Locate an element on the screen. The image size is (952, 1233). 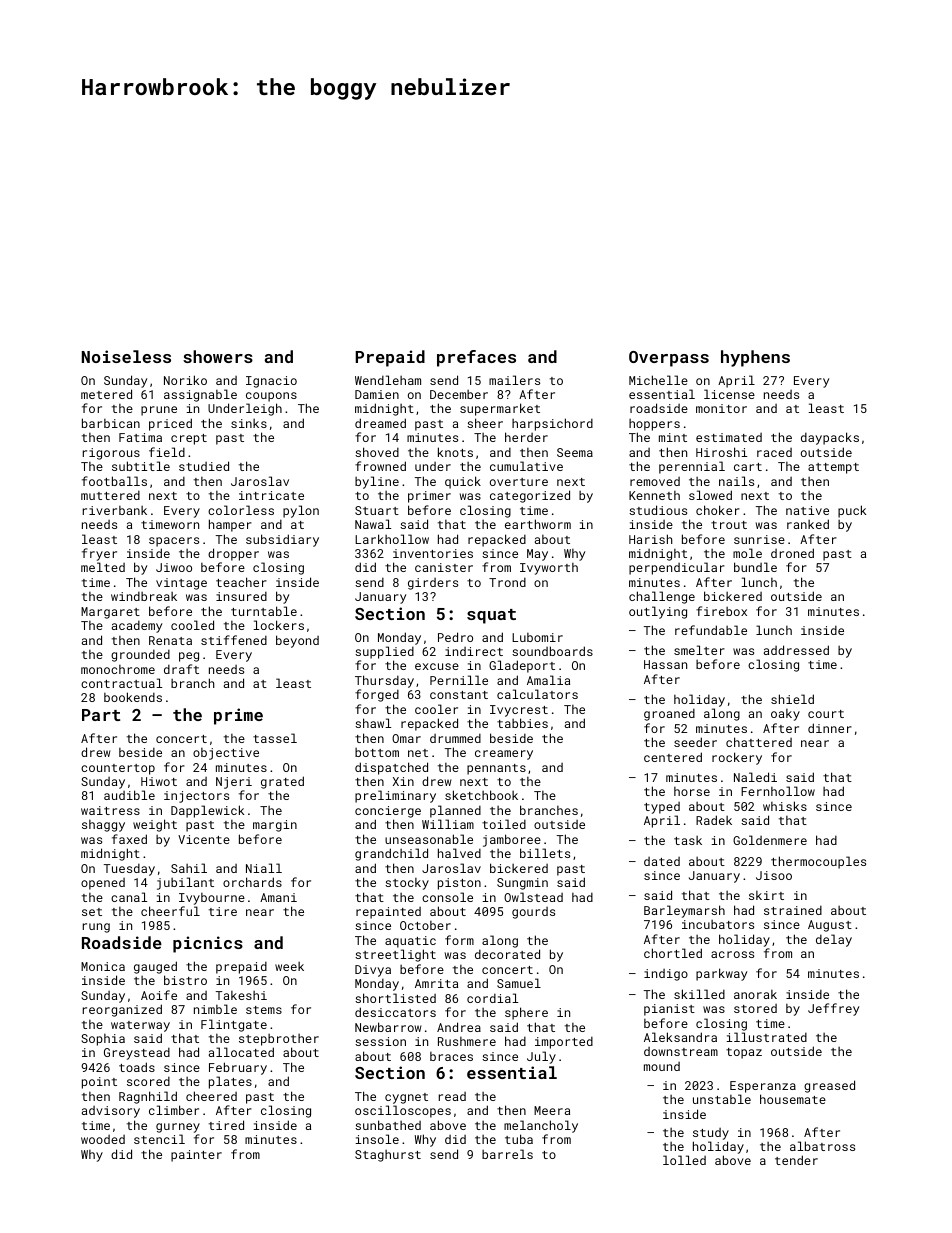
painter is located at coordinates (196, 1156).
